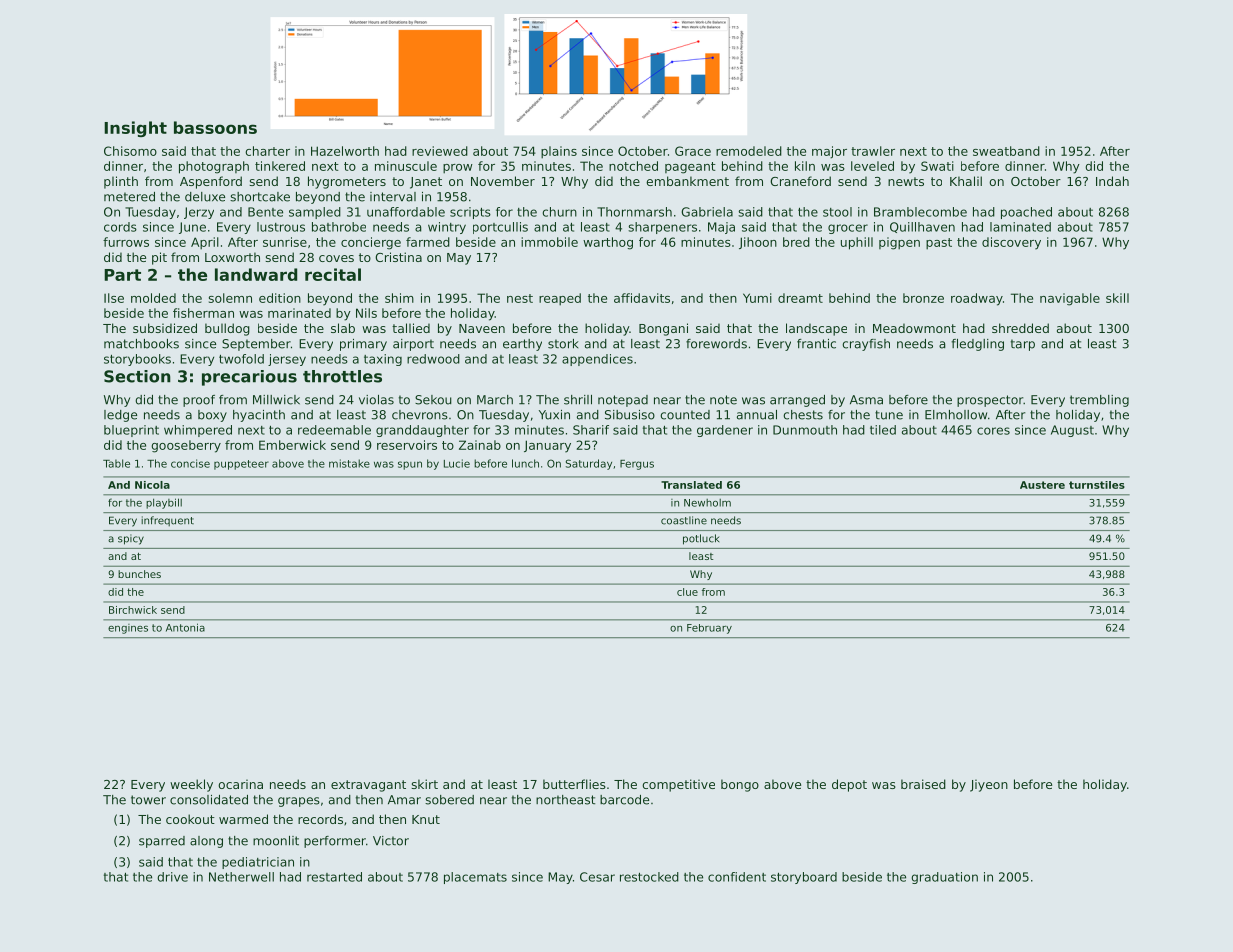  Describe the element at coordinates (121, 182) in the image. I see `plinth` at that location.
